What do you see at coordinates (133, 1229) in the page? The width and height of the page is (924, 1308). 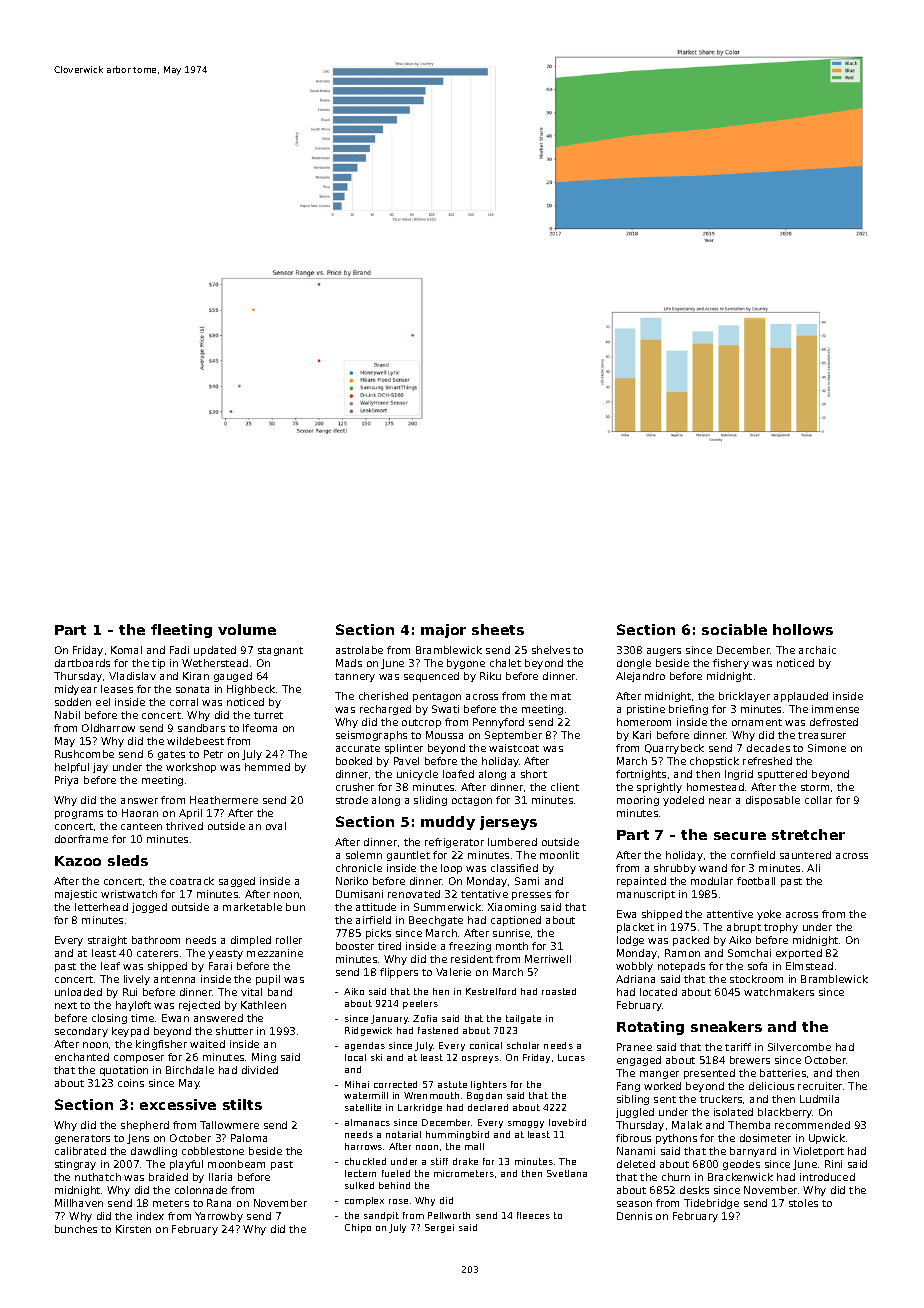 I see `Kirsten` at bounding box center [133, 1229].
